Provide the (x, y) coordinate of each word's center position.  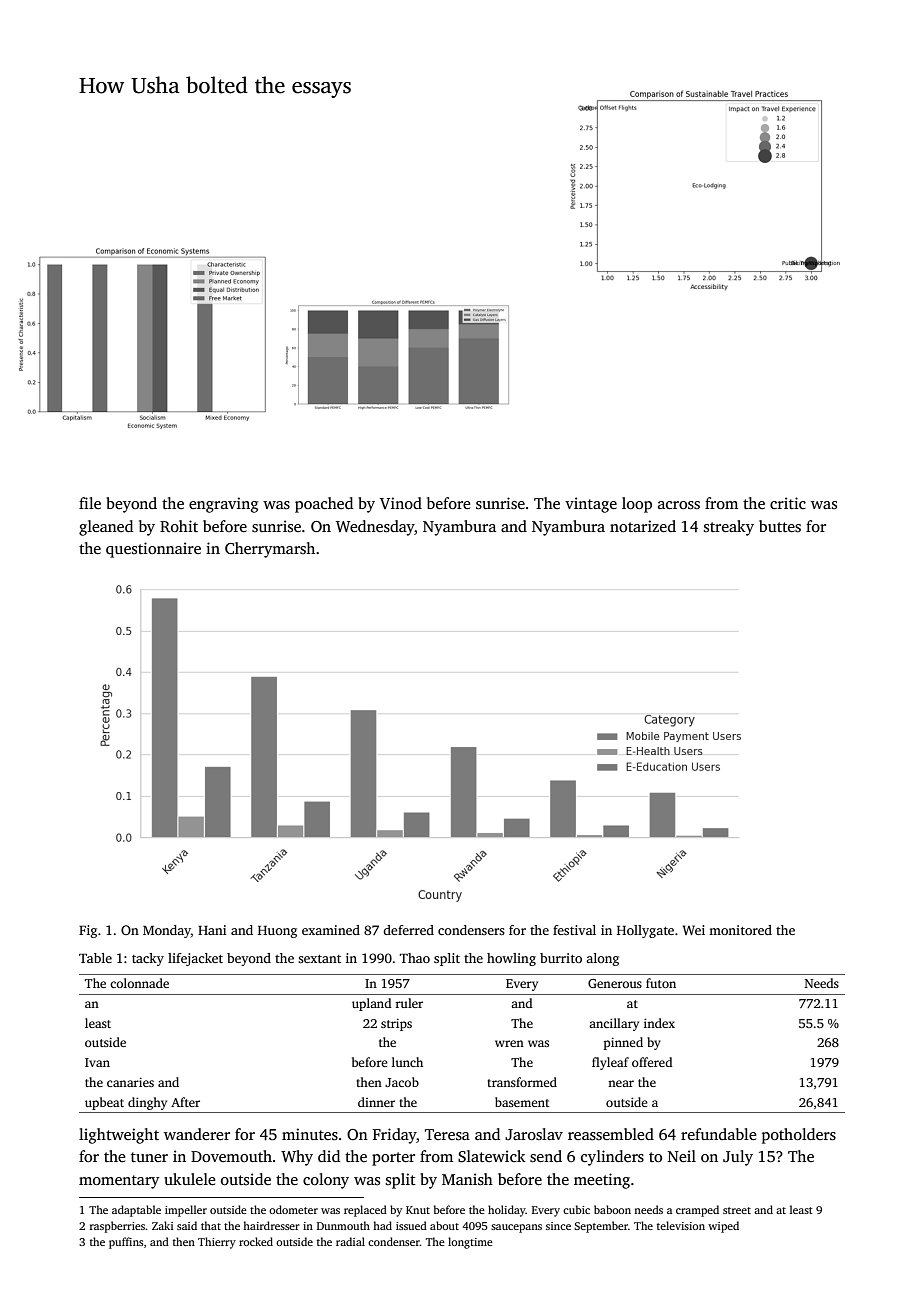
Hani (212, 930)
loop (637, 505)
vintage (591, 505)
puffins (126, 1243)
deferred (408, 930)
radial (350, 1241)
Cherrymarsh (270, 550)
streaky (729, 528)
